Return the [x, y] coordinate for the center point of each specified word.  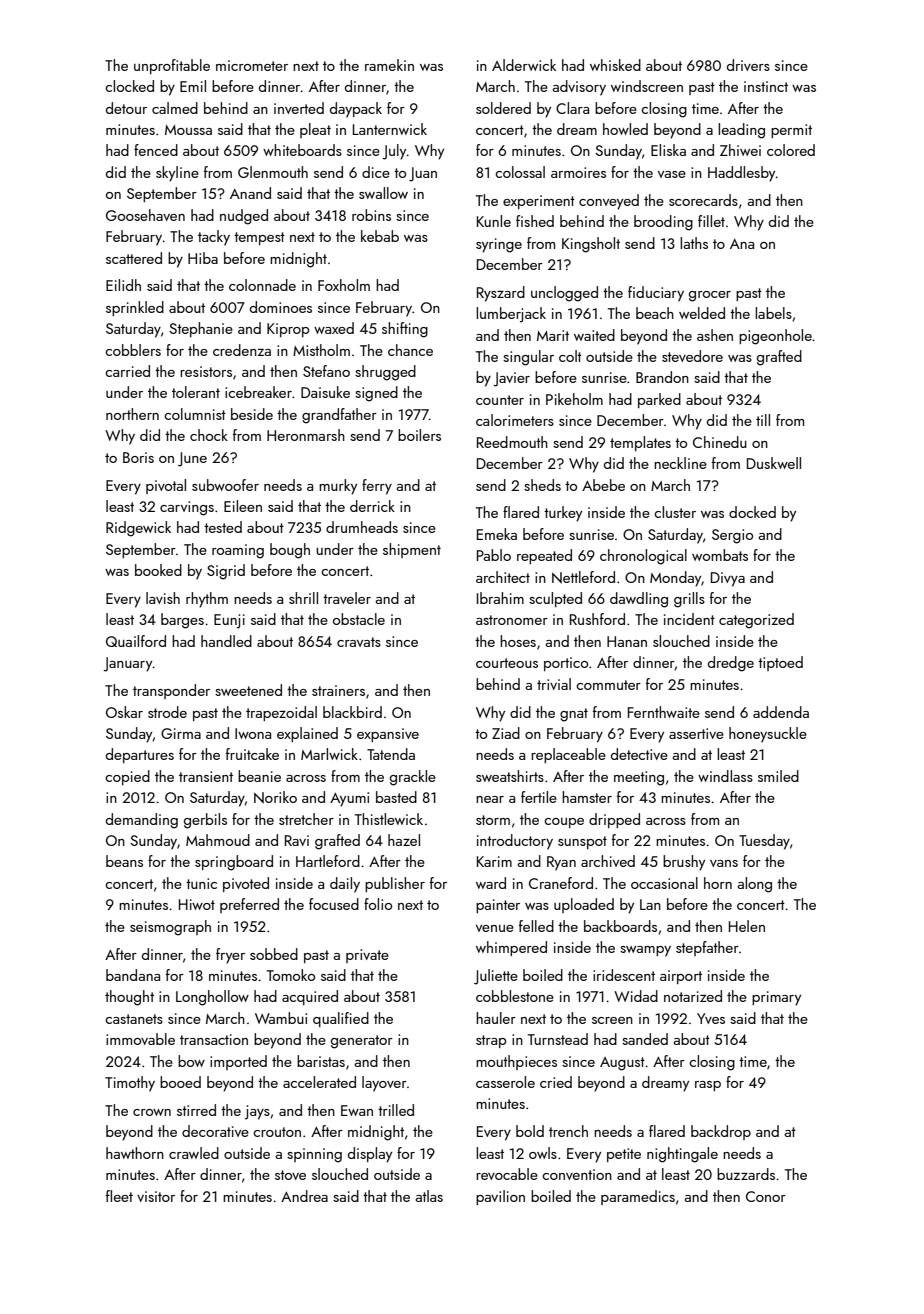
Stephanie [201, 329]
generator [362, 1042]
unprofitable [172, 66]
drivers [748, 65]
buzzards [746, 1174]
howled [625, 129]
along [754, 885]
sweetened [248, 690]
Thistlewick [389, 819]
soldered [503, 108]
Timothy [130, 1084]
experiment [539, 202]
